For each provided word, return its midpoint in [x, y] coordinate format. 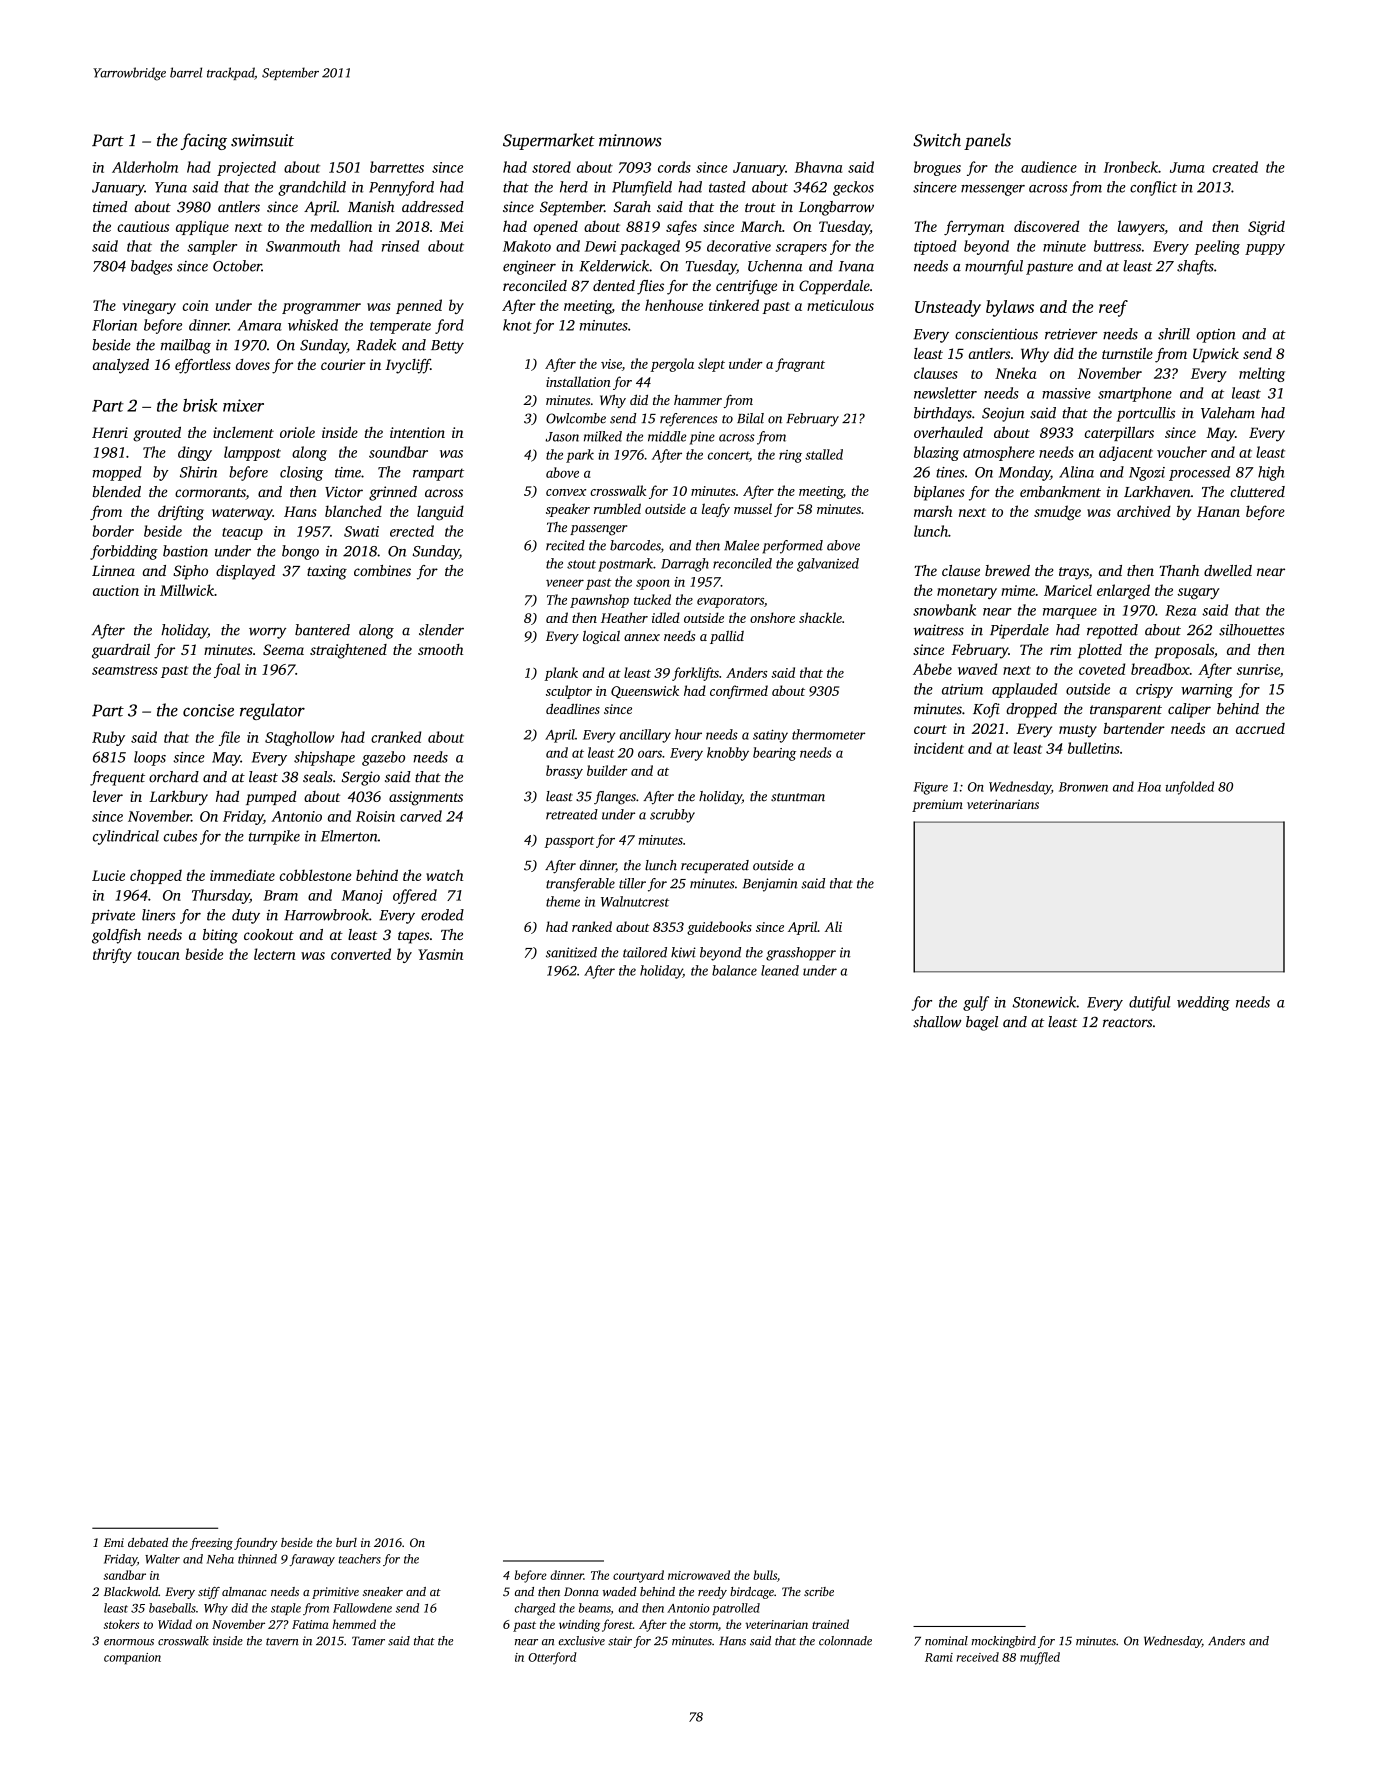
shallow [937, 1022]
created [1235, 167]
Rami [939, 1657]
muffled [1040, 1658]
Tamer [368, 1641]
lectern [275, 954]
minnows [630, 140]
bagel [982, 1023]
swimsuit [262, 140]
